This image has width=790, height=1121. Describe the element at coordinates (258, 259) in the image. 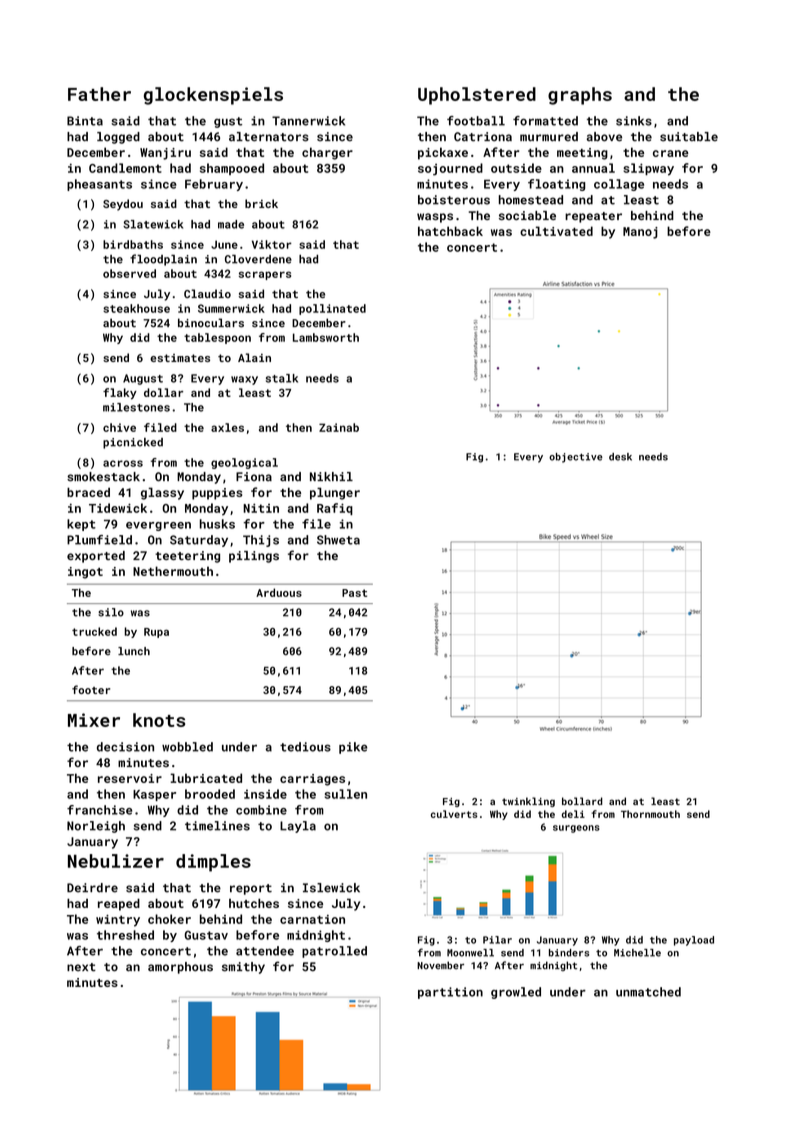

I see `Cloverdene` at that location.
